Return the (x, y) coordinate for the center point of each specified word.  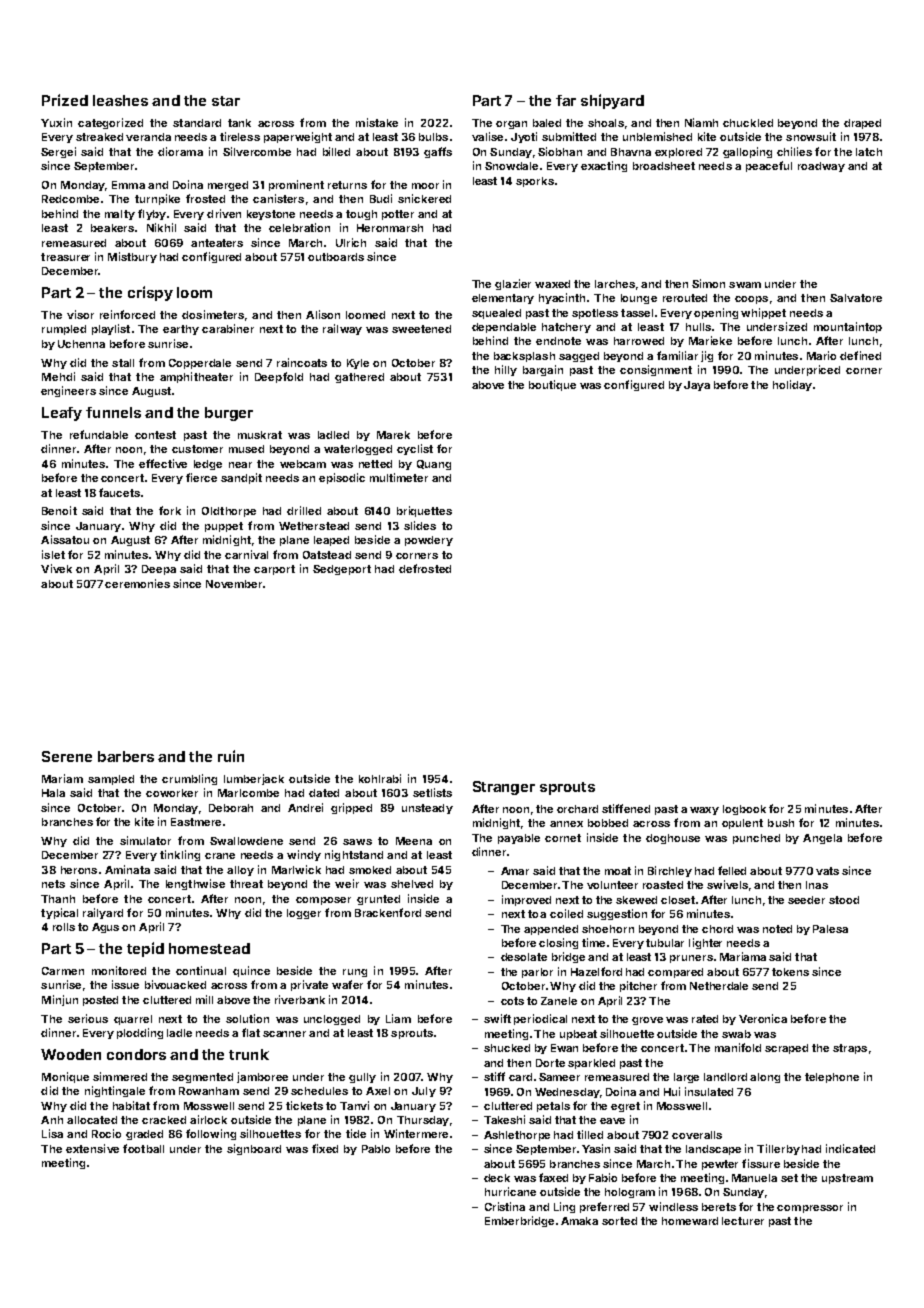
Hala (53, 793)
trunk (249, 1054)
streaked (99, 137)
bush (781, 823)
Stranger (504, 788)
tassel (637, 313)
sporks (535, 182)
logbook (744, 810)
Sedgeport (342, 570)
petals (553, 1107)
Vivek (56, 568)
